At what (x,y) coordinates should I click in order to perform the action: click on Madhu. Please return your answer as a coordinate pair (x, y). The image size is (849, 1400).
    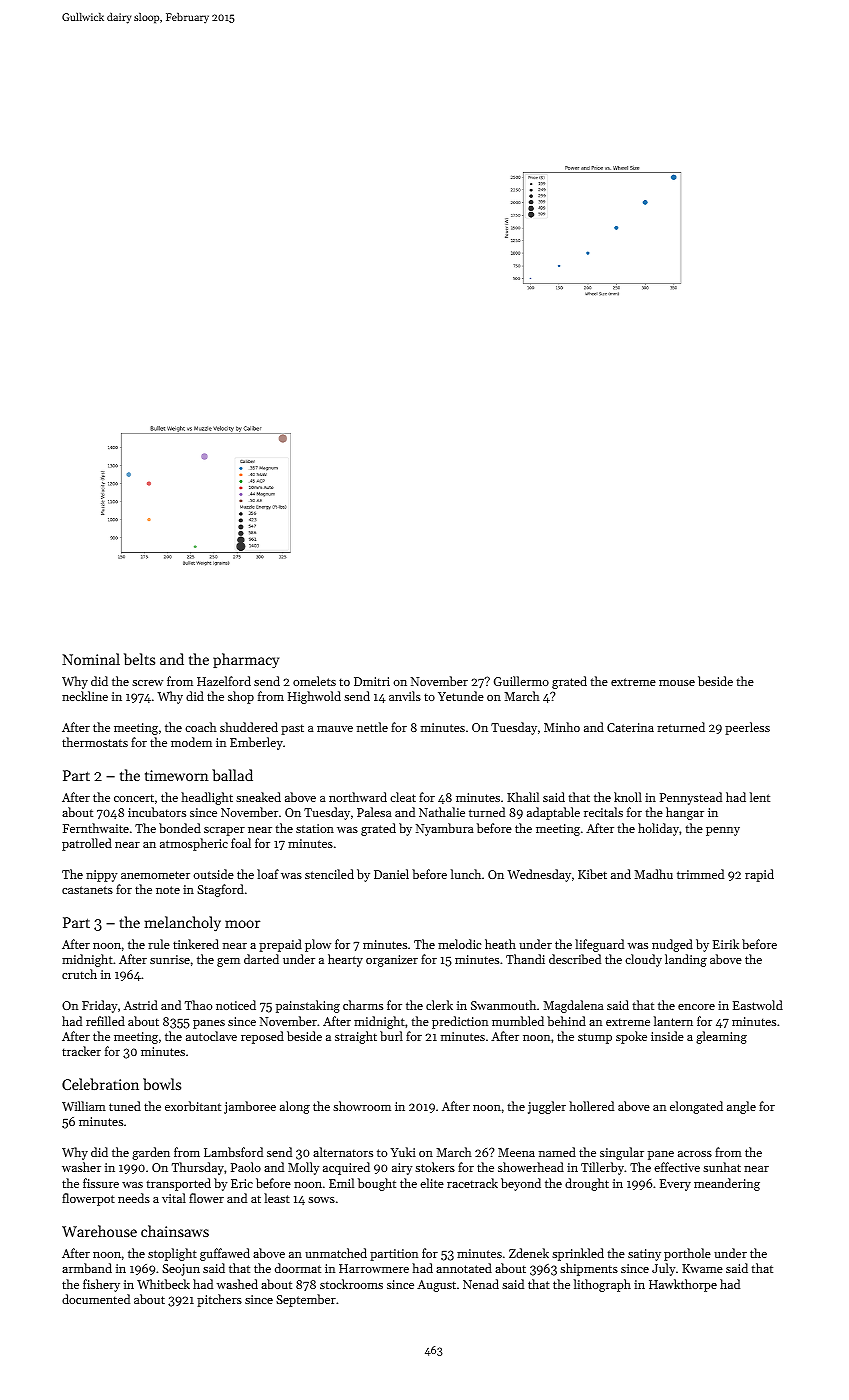
    Looking at the image, I should click on (654, 874).
